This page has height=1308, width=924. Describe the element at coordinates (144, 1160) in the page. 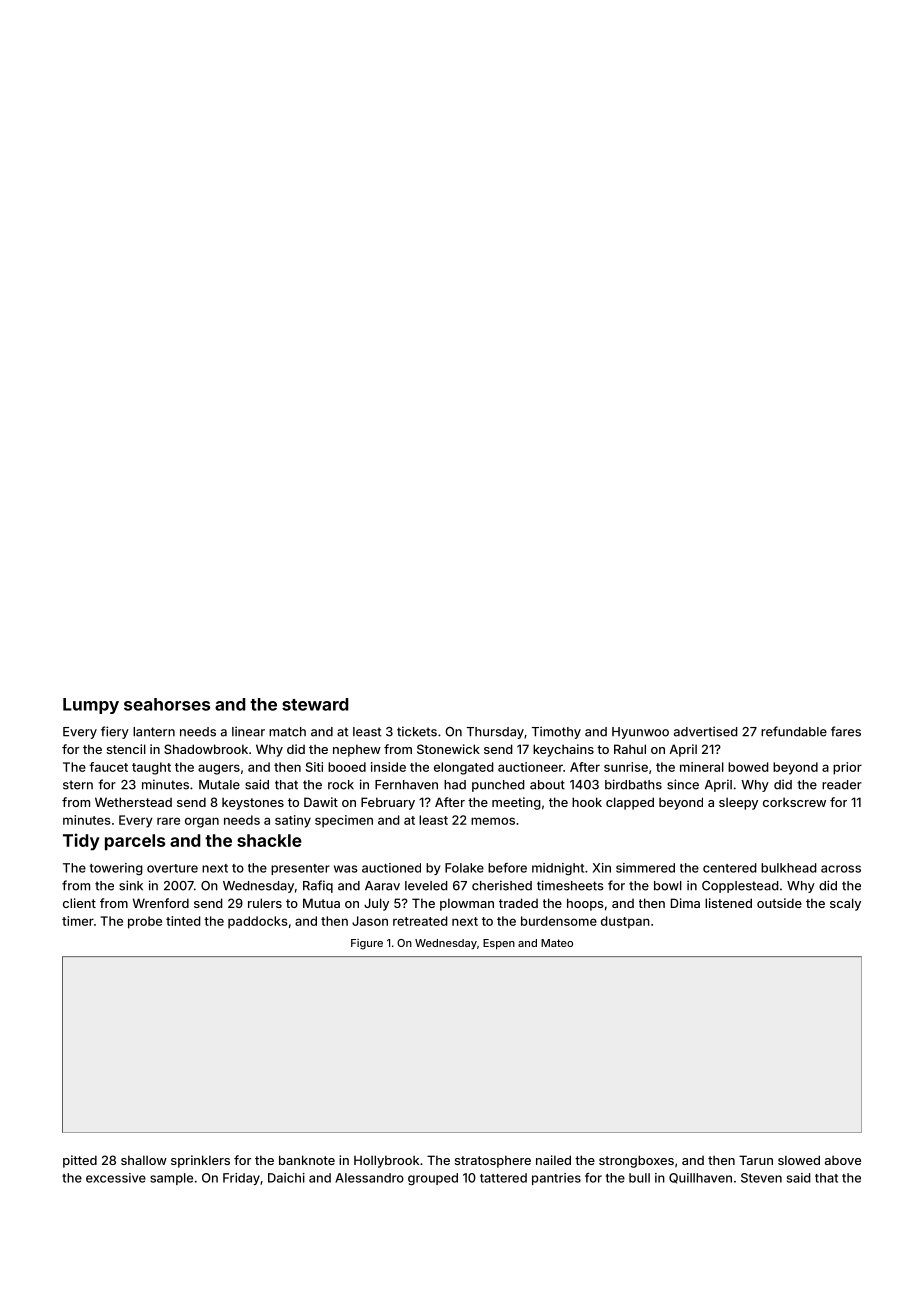

I see `shallow` at that location.
